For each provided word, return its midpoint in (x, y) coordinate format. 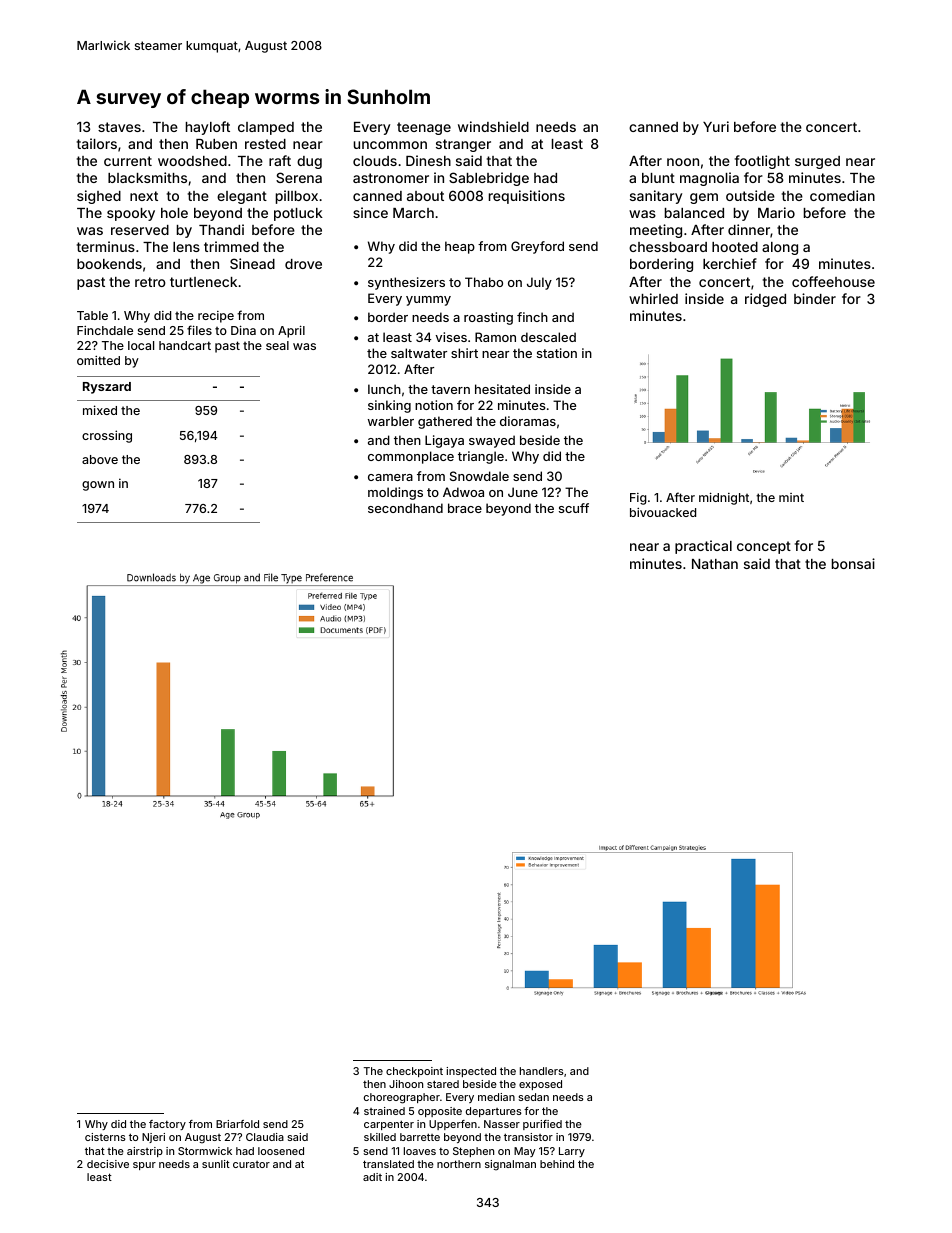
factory (167, 1125)
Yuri (716, 126)
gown (98, 486)
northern (459, 1164)
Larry (572, 1152)
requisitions (527, 197)
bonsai (853, 563)
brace (465, 508)
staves (119, 127)
